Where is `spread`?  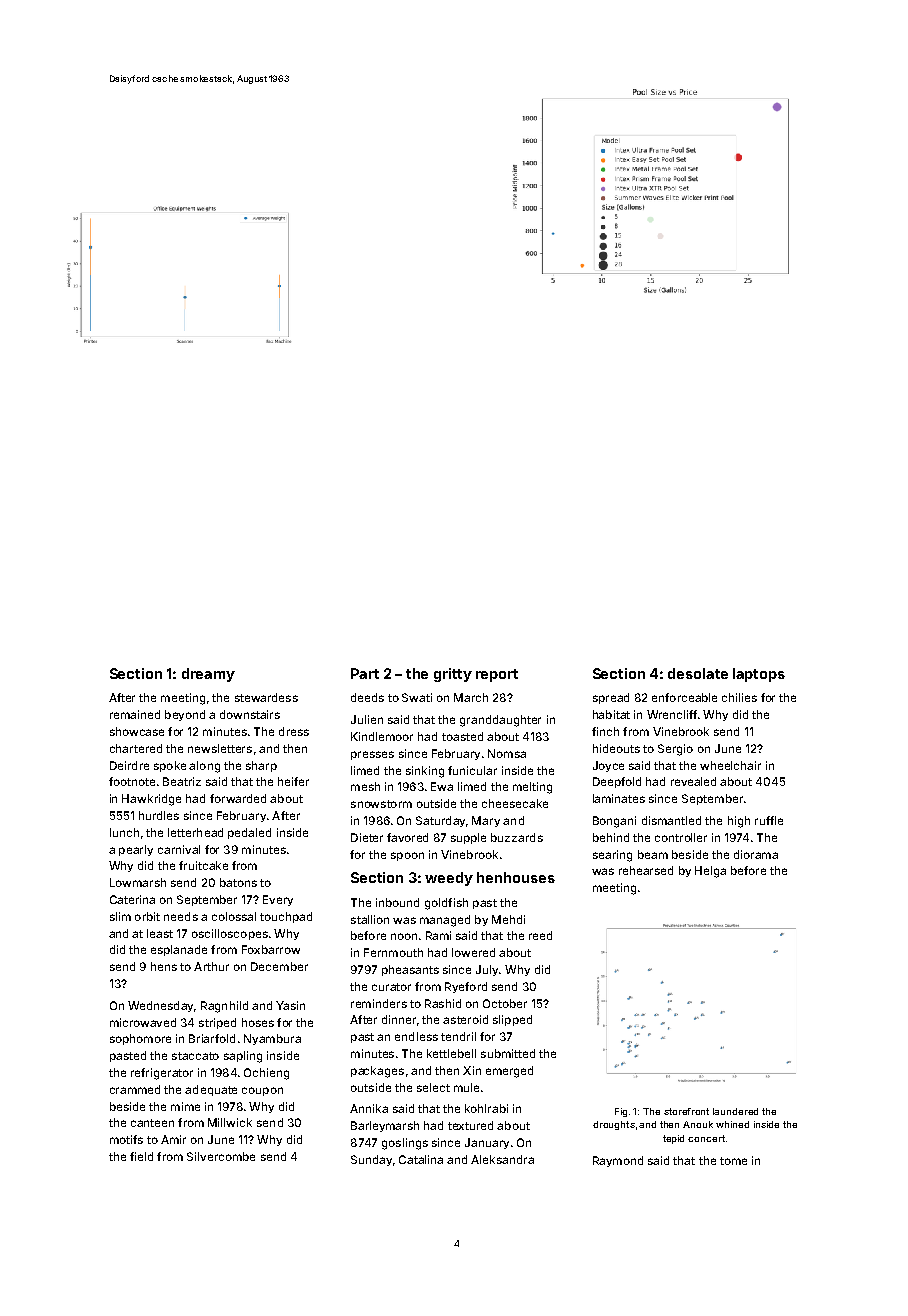
spread is located at coordinates (611, 698).
